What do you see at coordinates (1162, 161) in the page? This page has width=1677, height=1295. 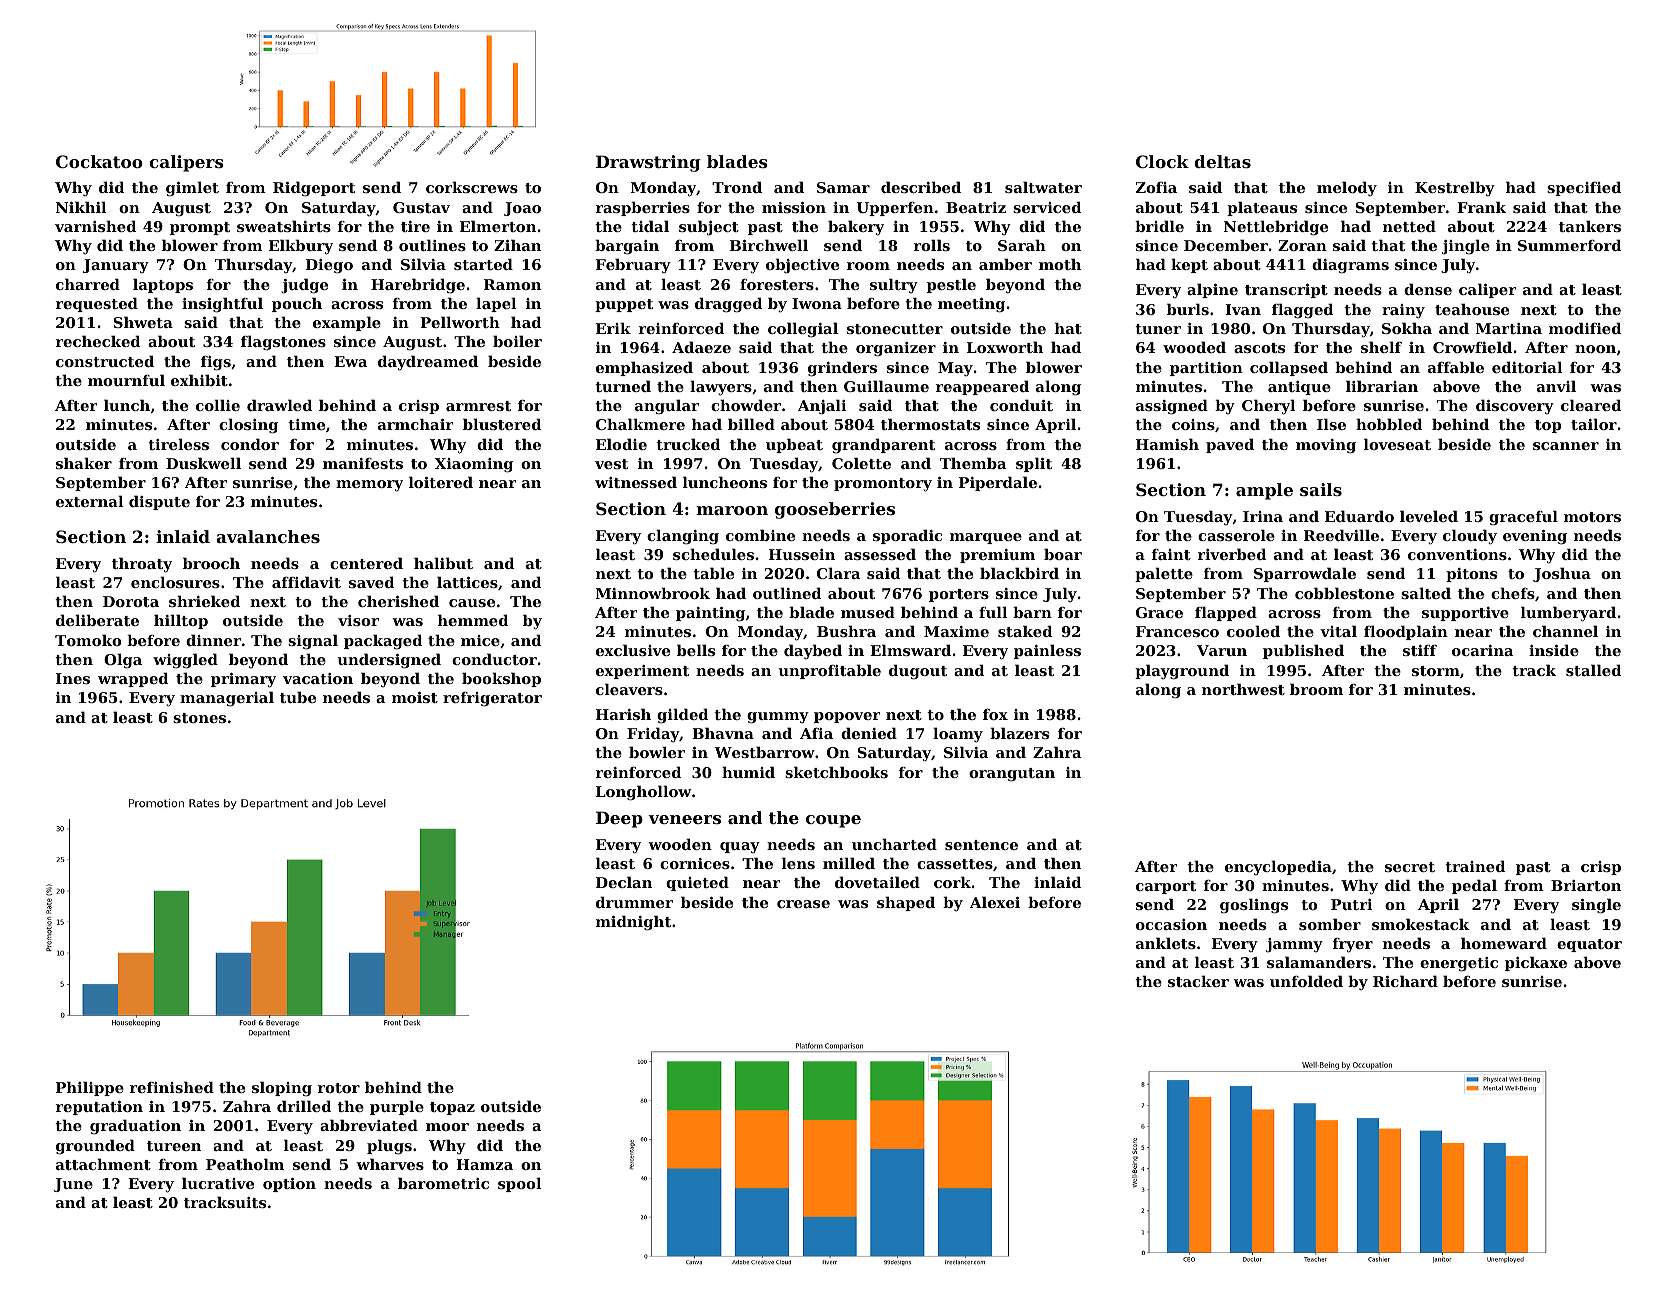 I see `Clock` at bounding box center [1162, 161].
